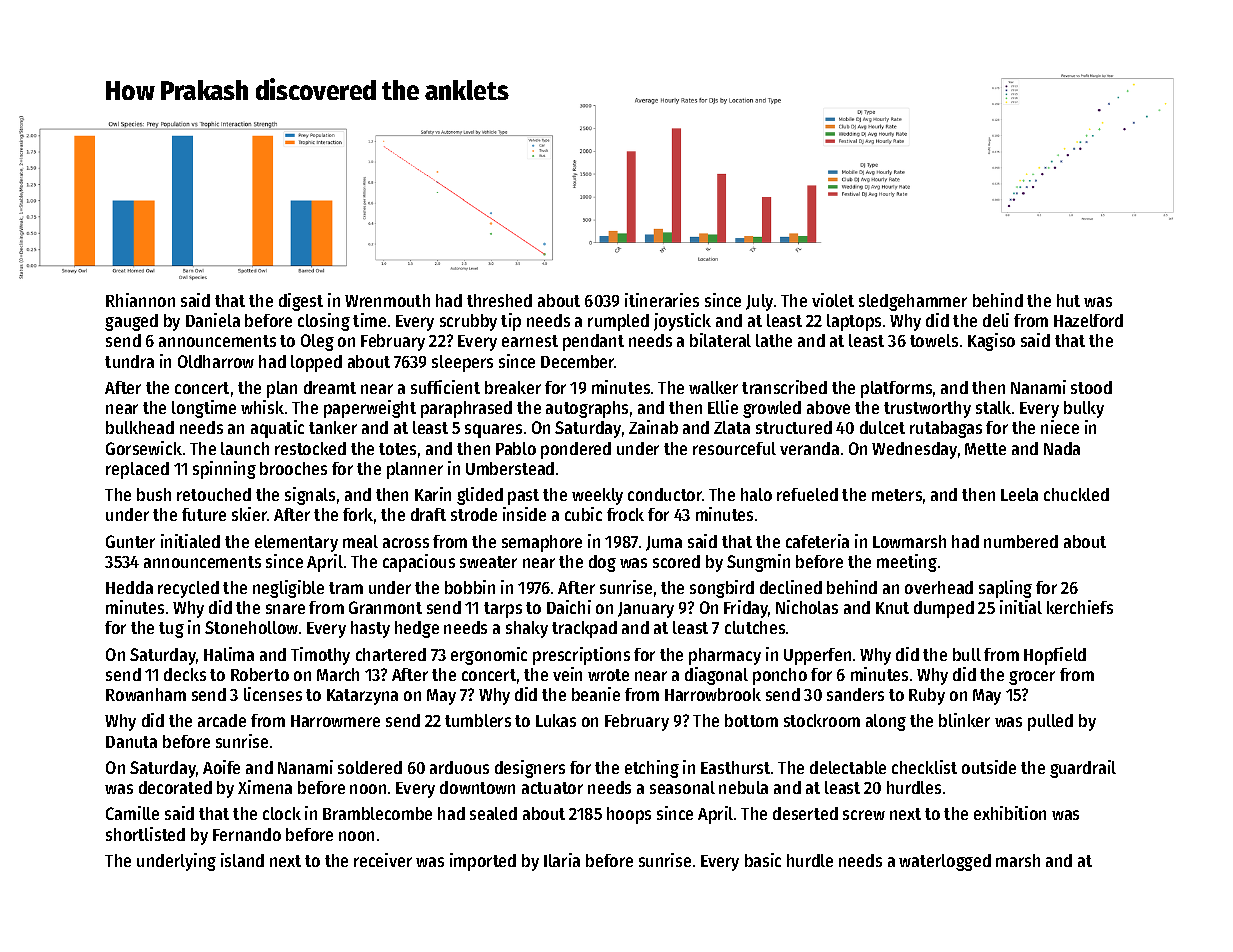 Image resolution: width=1233 pixels, height=952 pixels. Describe the element at coordinates (301, 302) in the image. I see `digest` at that location.
